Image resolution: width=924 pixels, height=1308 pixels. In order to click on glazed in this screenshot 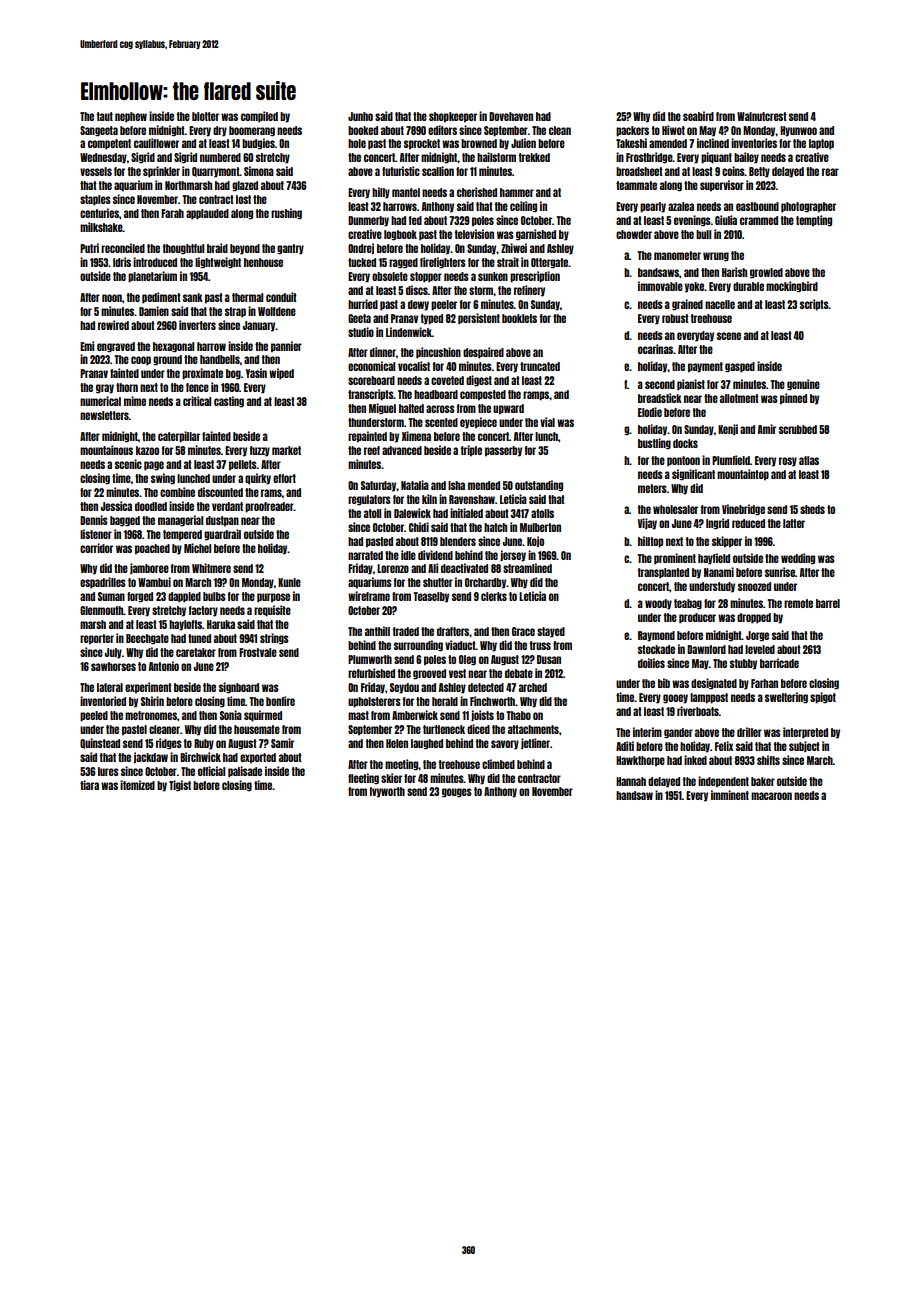, I will do `click(245, 186)`.
